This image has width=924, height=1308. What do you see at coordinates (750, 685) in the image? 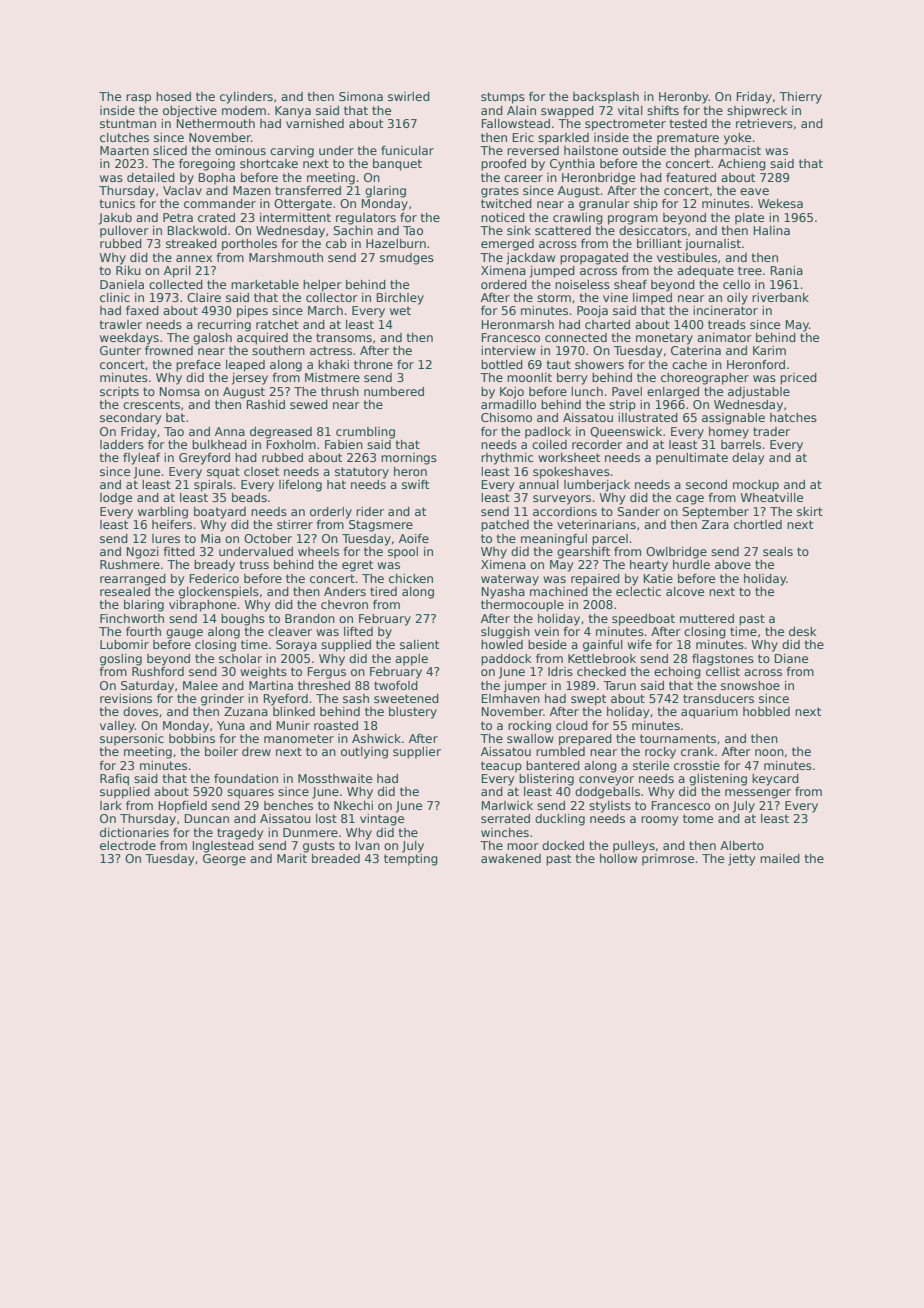
I see `snowshoe` at bounding box center [750, 685].
